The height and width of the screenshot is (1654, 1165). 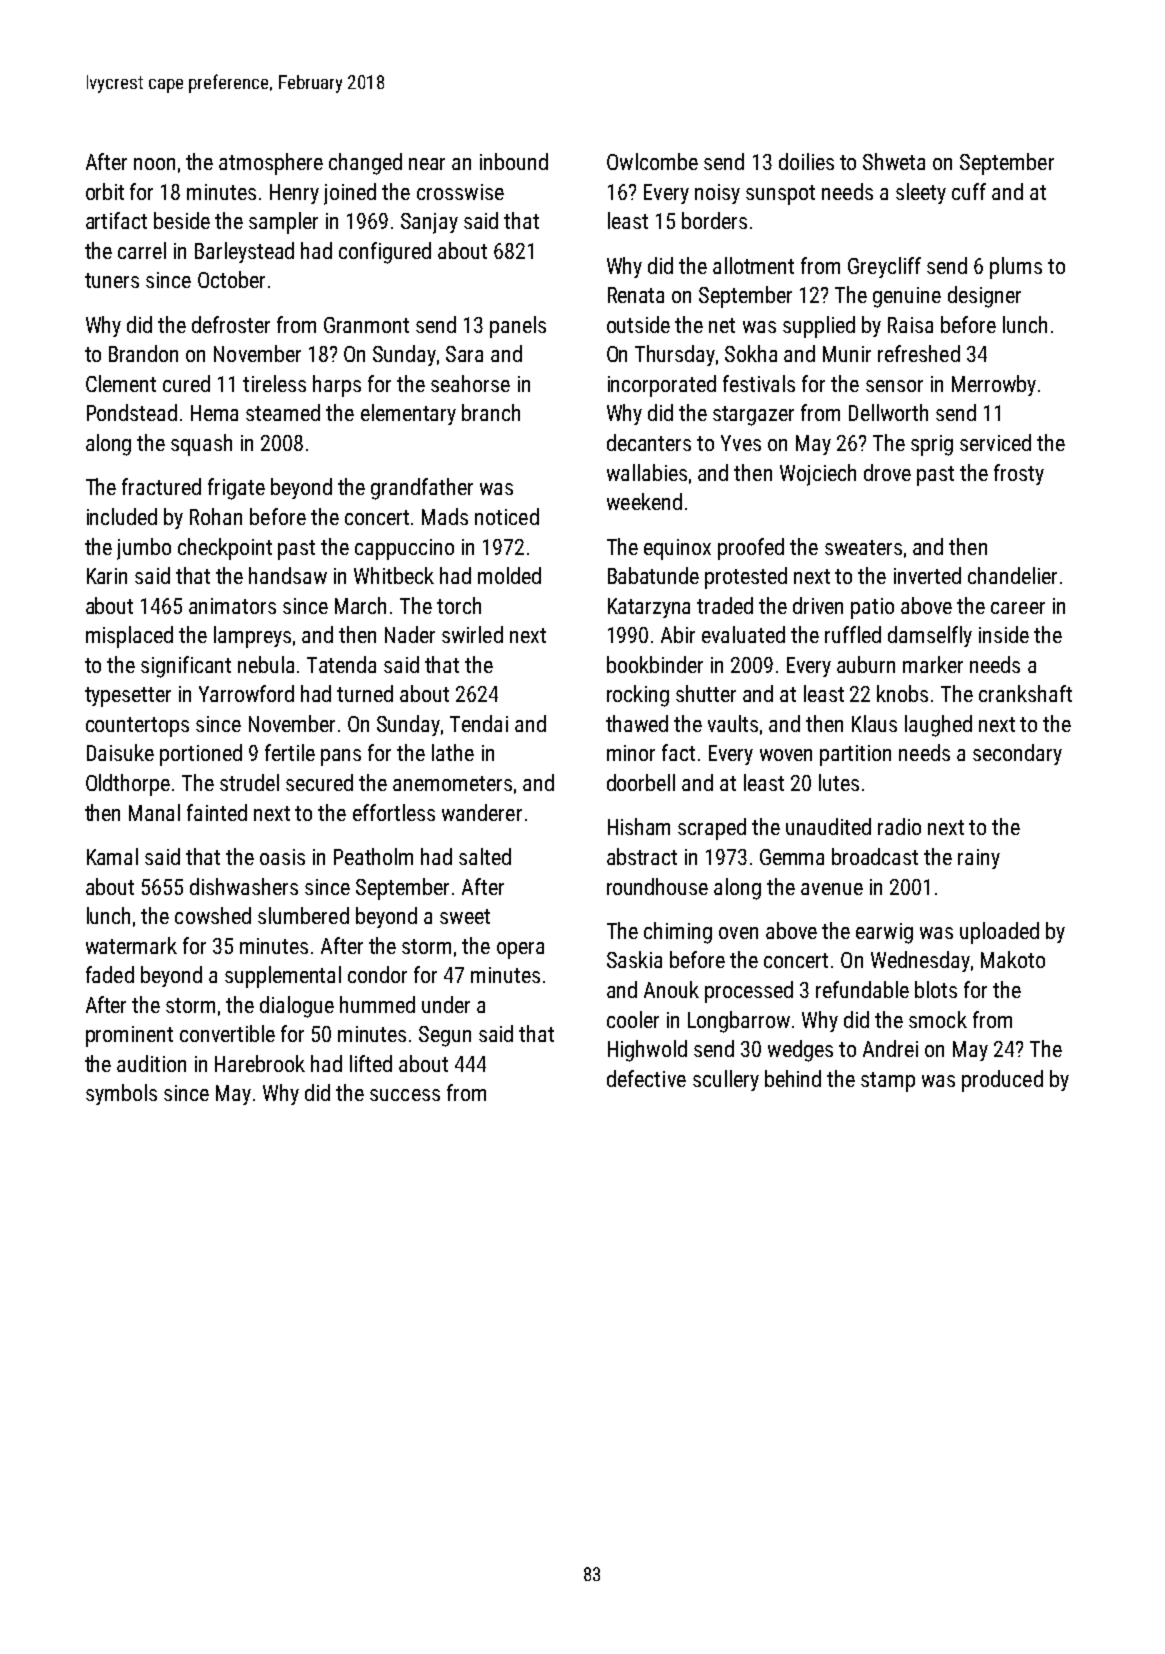 I want to click on seahorse, so click(x=470, y=383).
